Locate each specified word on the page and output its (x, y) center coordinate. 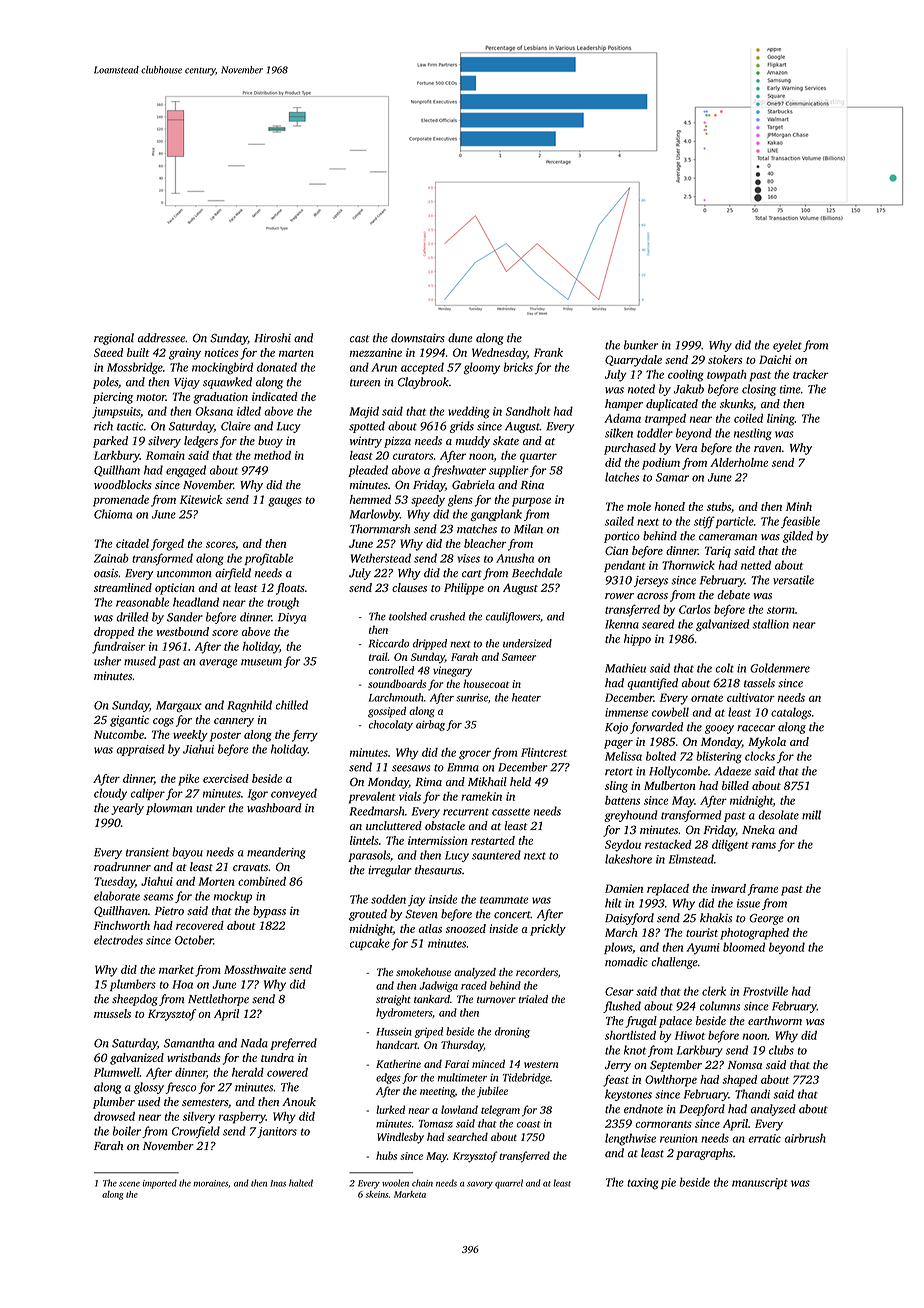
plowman (169, 809)
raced (474, 985)
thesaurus (438, 870)
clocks (760, 756)
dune (460, 338)
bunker (641, 345)
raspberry (242, 1118)
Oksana (214, 411)
